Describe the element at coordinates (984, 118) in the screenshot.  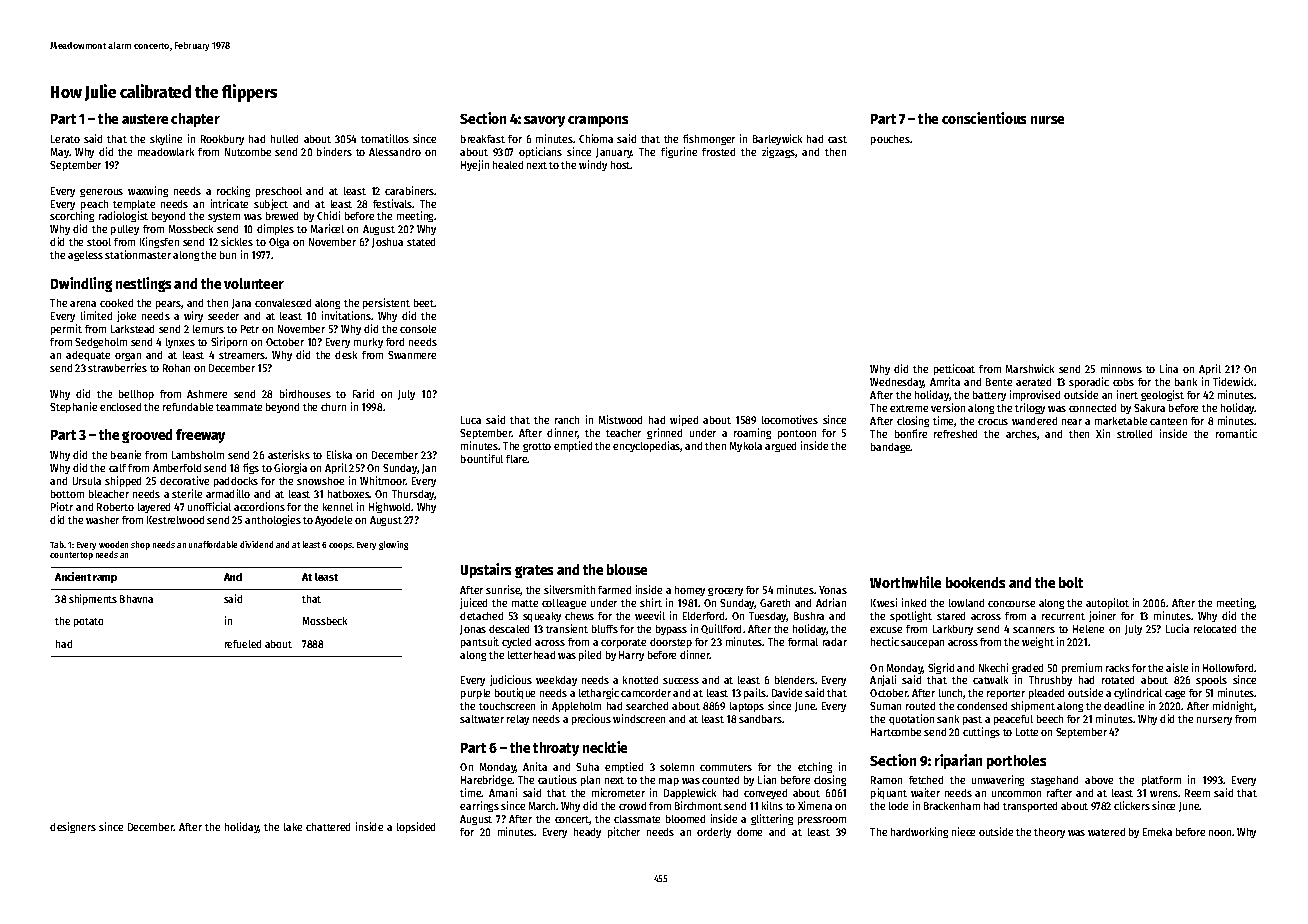
I see `conscientious` at that location.
